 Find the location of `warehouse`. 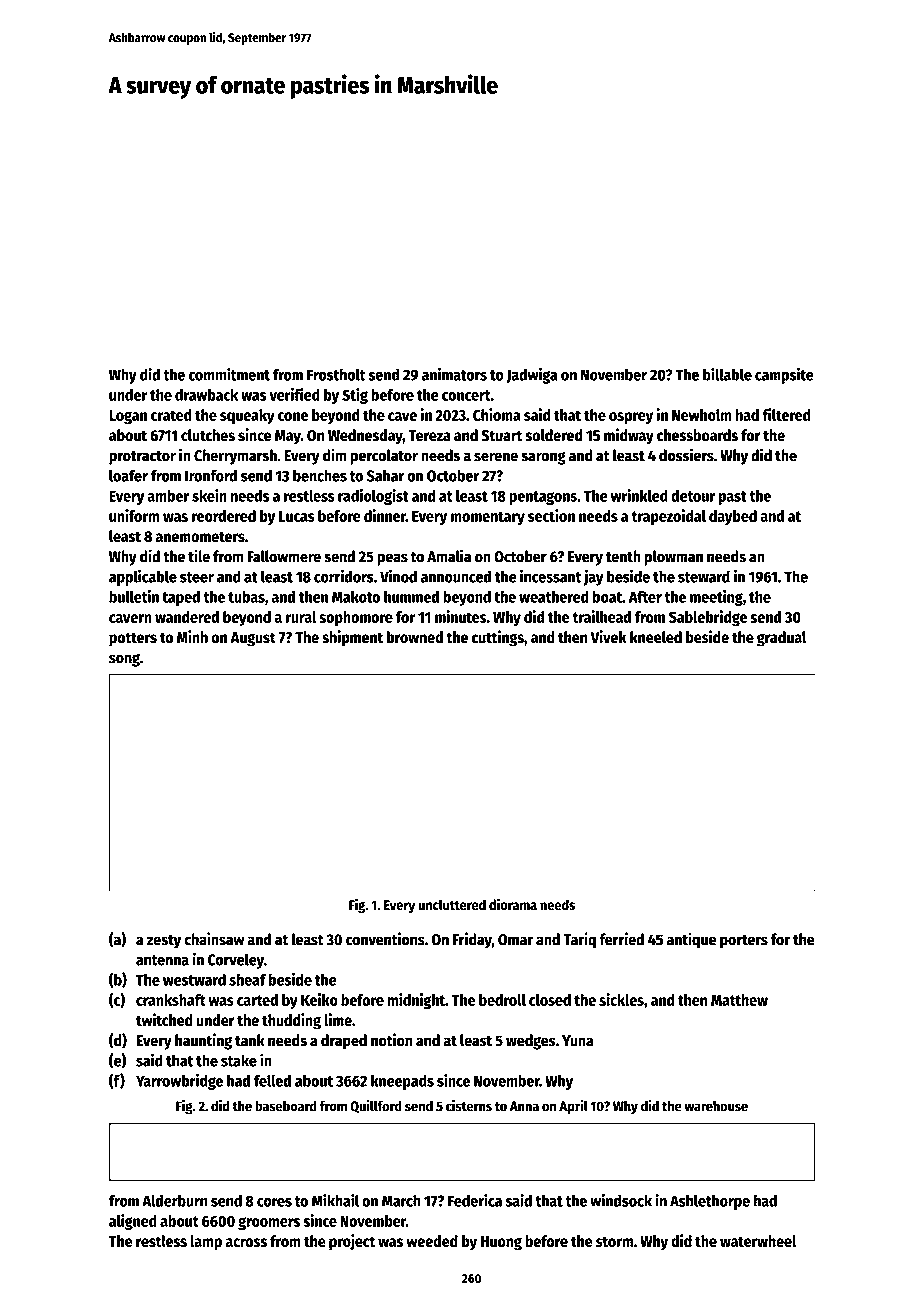

warehouse is located at coordinates (716, 1106).
